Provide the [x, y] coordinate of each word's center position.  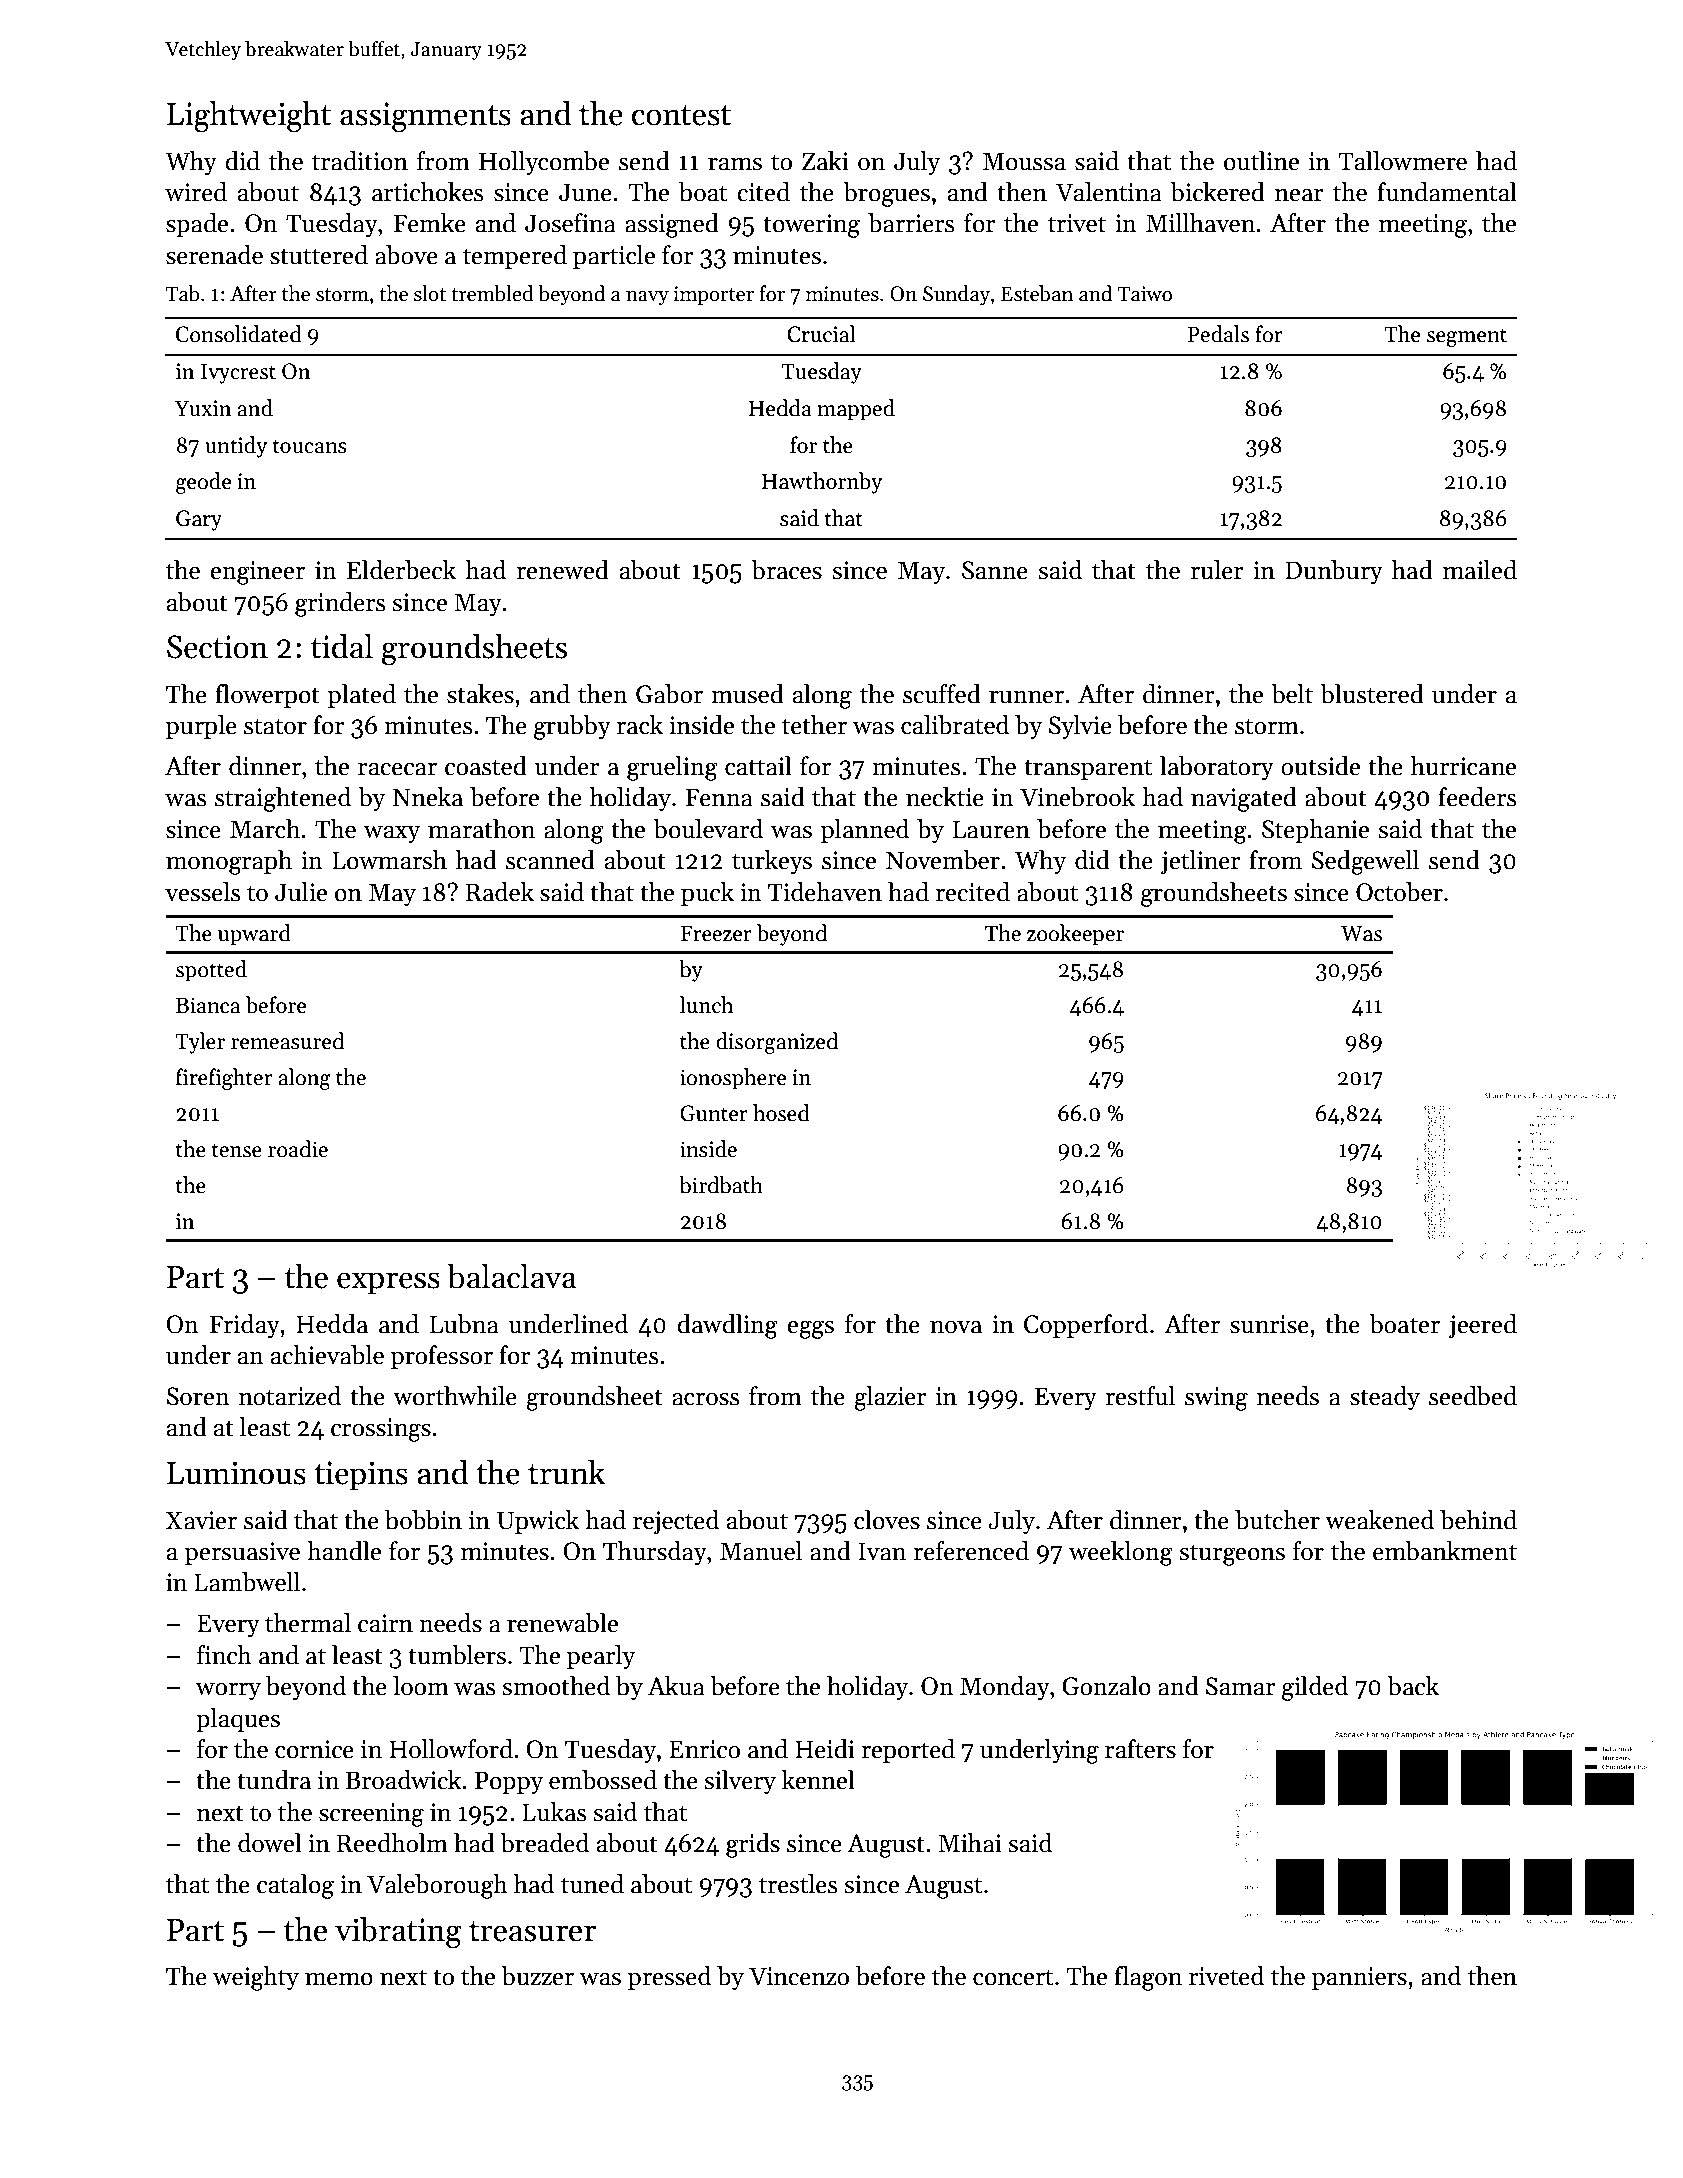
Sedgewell [1365, 862]
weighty [256, 1978]
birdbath [721, 1185]
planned [865, 831]
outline [1261, 161]
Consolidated [239, 334]
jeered [1483, 1326]
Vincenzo [799, 1976]
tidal [342, 646]
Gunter [714, 1113]
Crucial [821, 334]
